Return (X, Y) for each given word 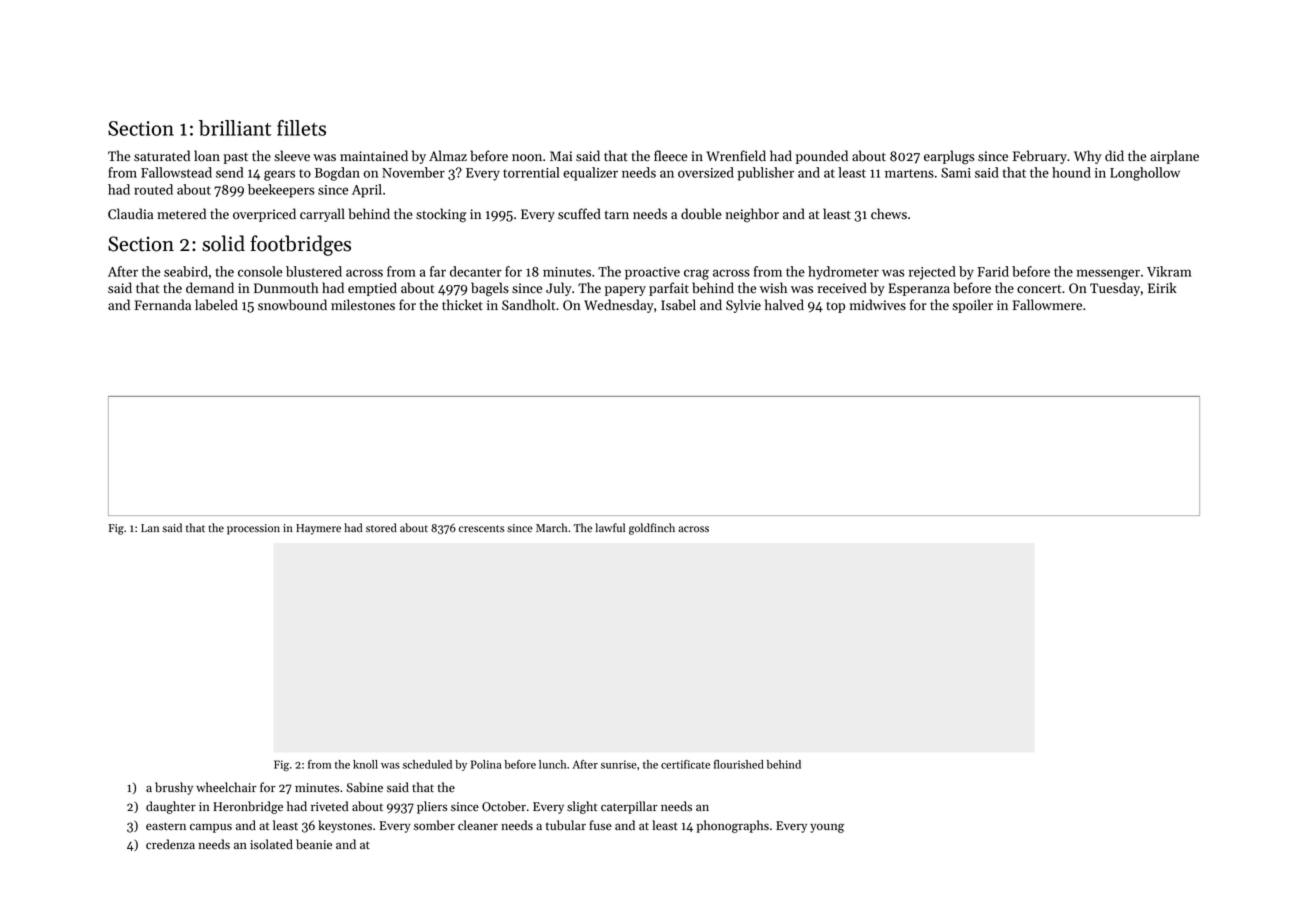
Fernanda (163, 305)
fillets (301, 128)
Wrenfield (736, 156)
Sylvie (743, 306)
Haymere (318, 529)
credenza (170, 844)
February (1040, 157)
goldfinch (652, 529)
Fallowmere (1047, 305)
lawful (610, 527)
